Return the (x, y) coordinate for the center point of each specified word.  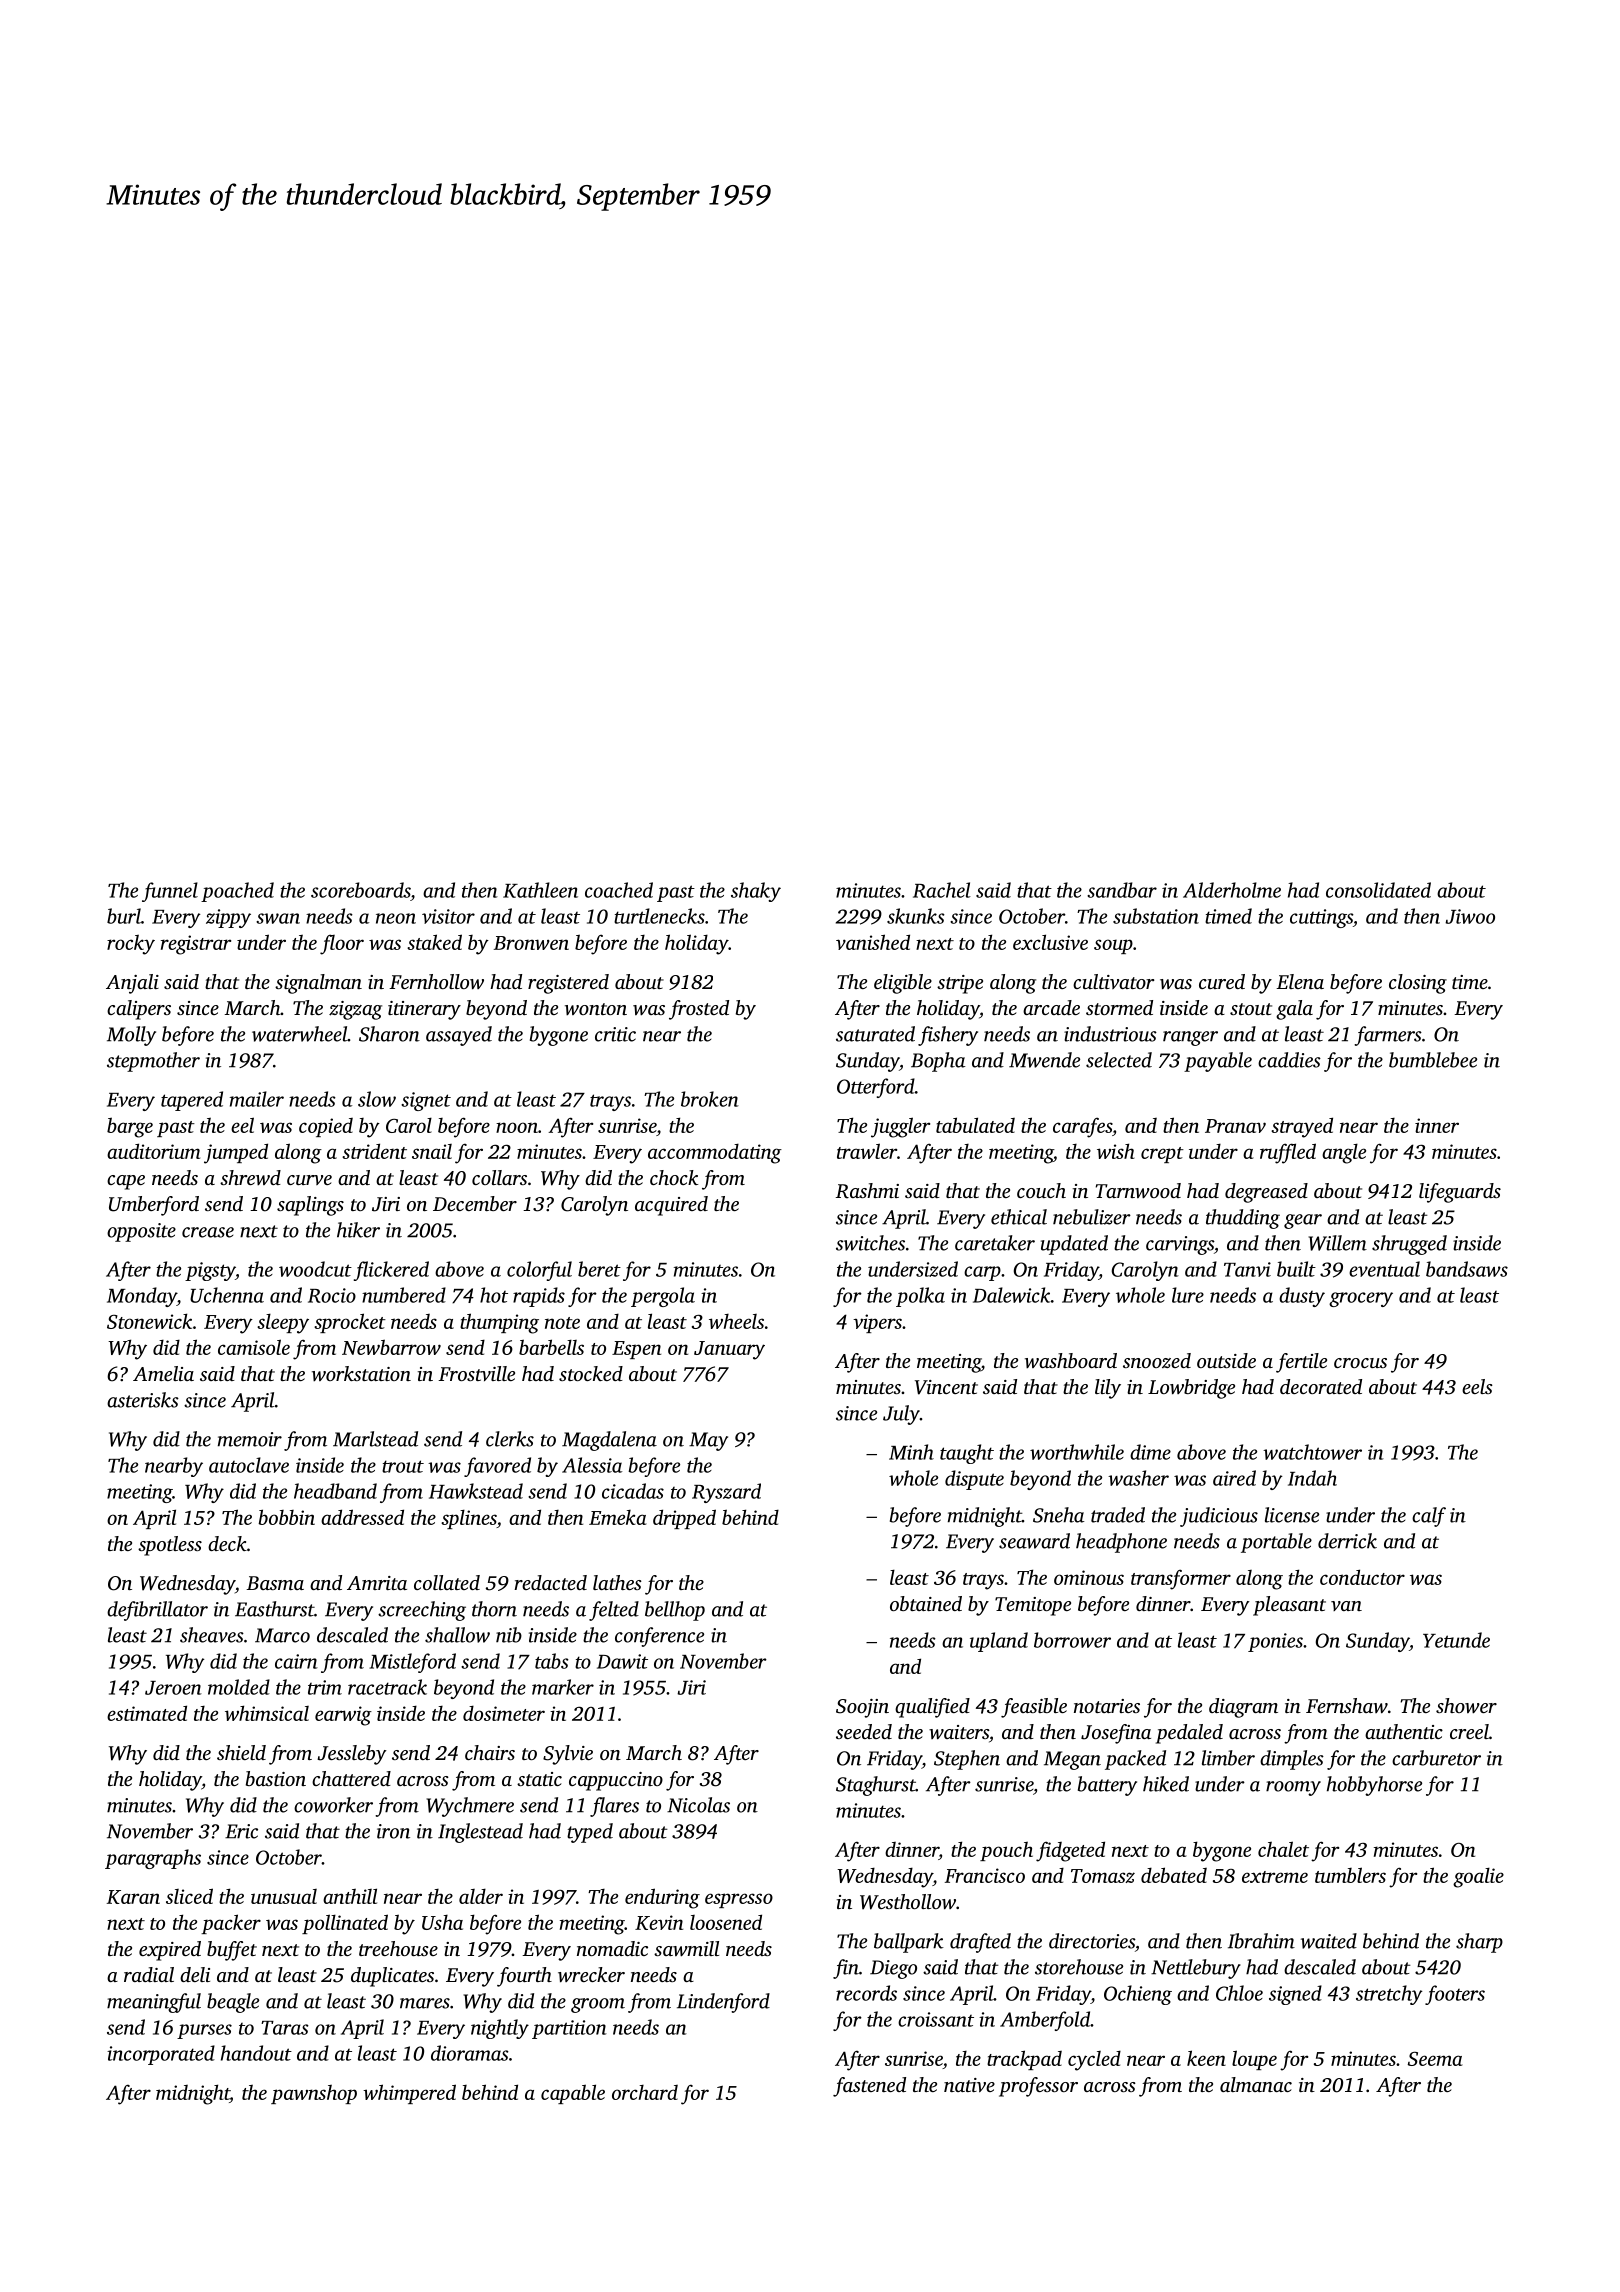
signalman (318, 984)
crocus (1360, 1363)
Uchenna (227, 1295)
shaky (756, 892)
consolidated (1378, 890)
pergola (663, 1297)
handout (256, 2053)
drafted (980, 1943)
